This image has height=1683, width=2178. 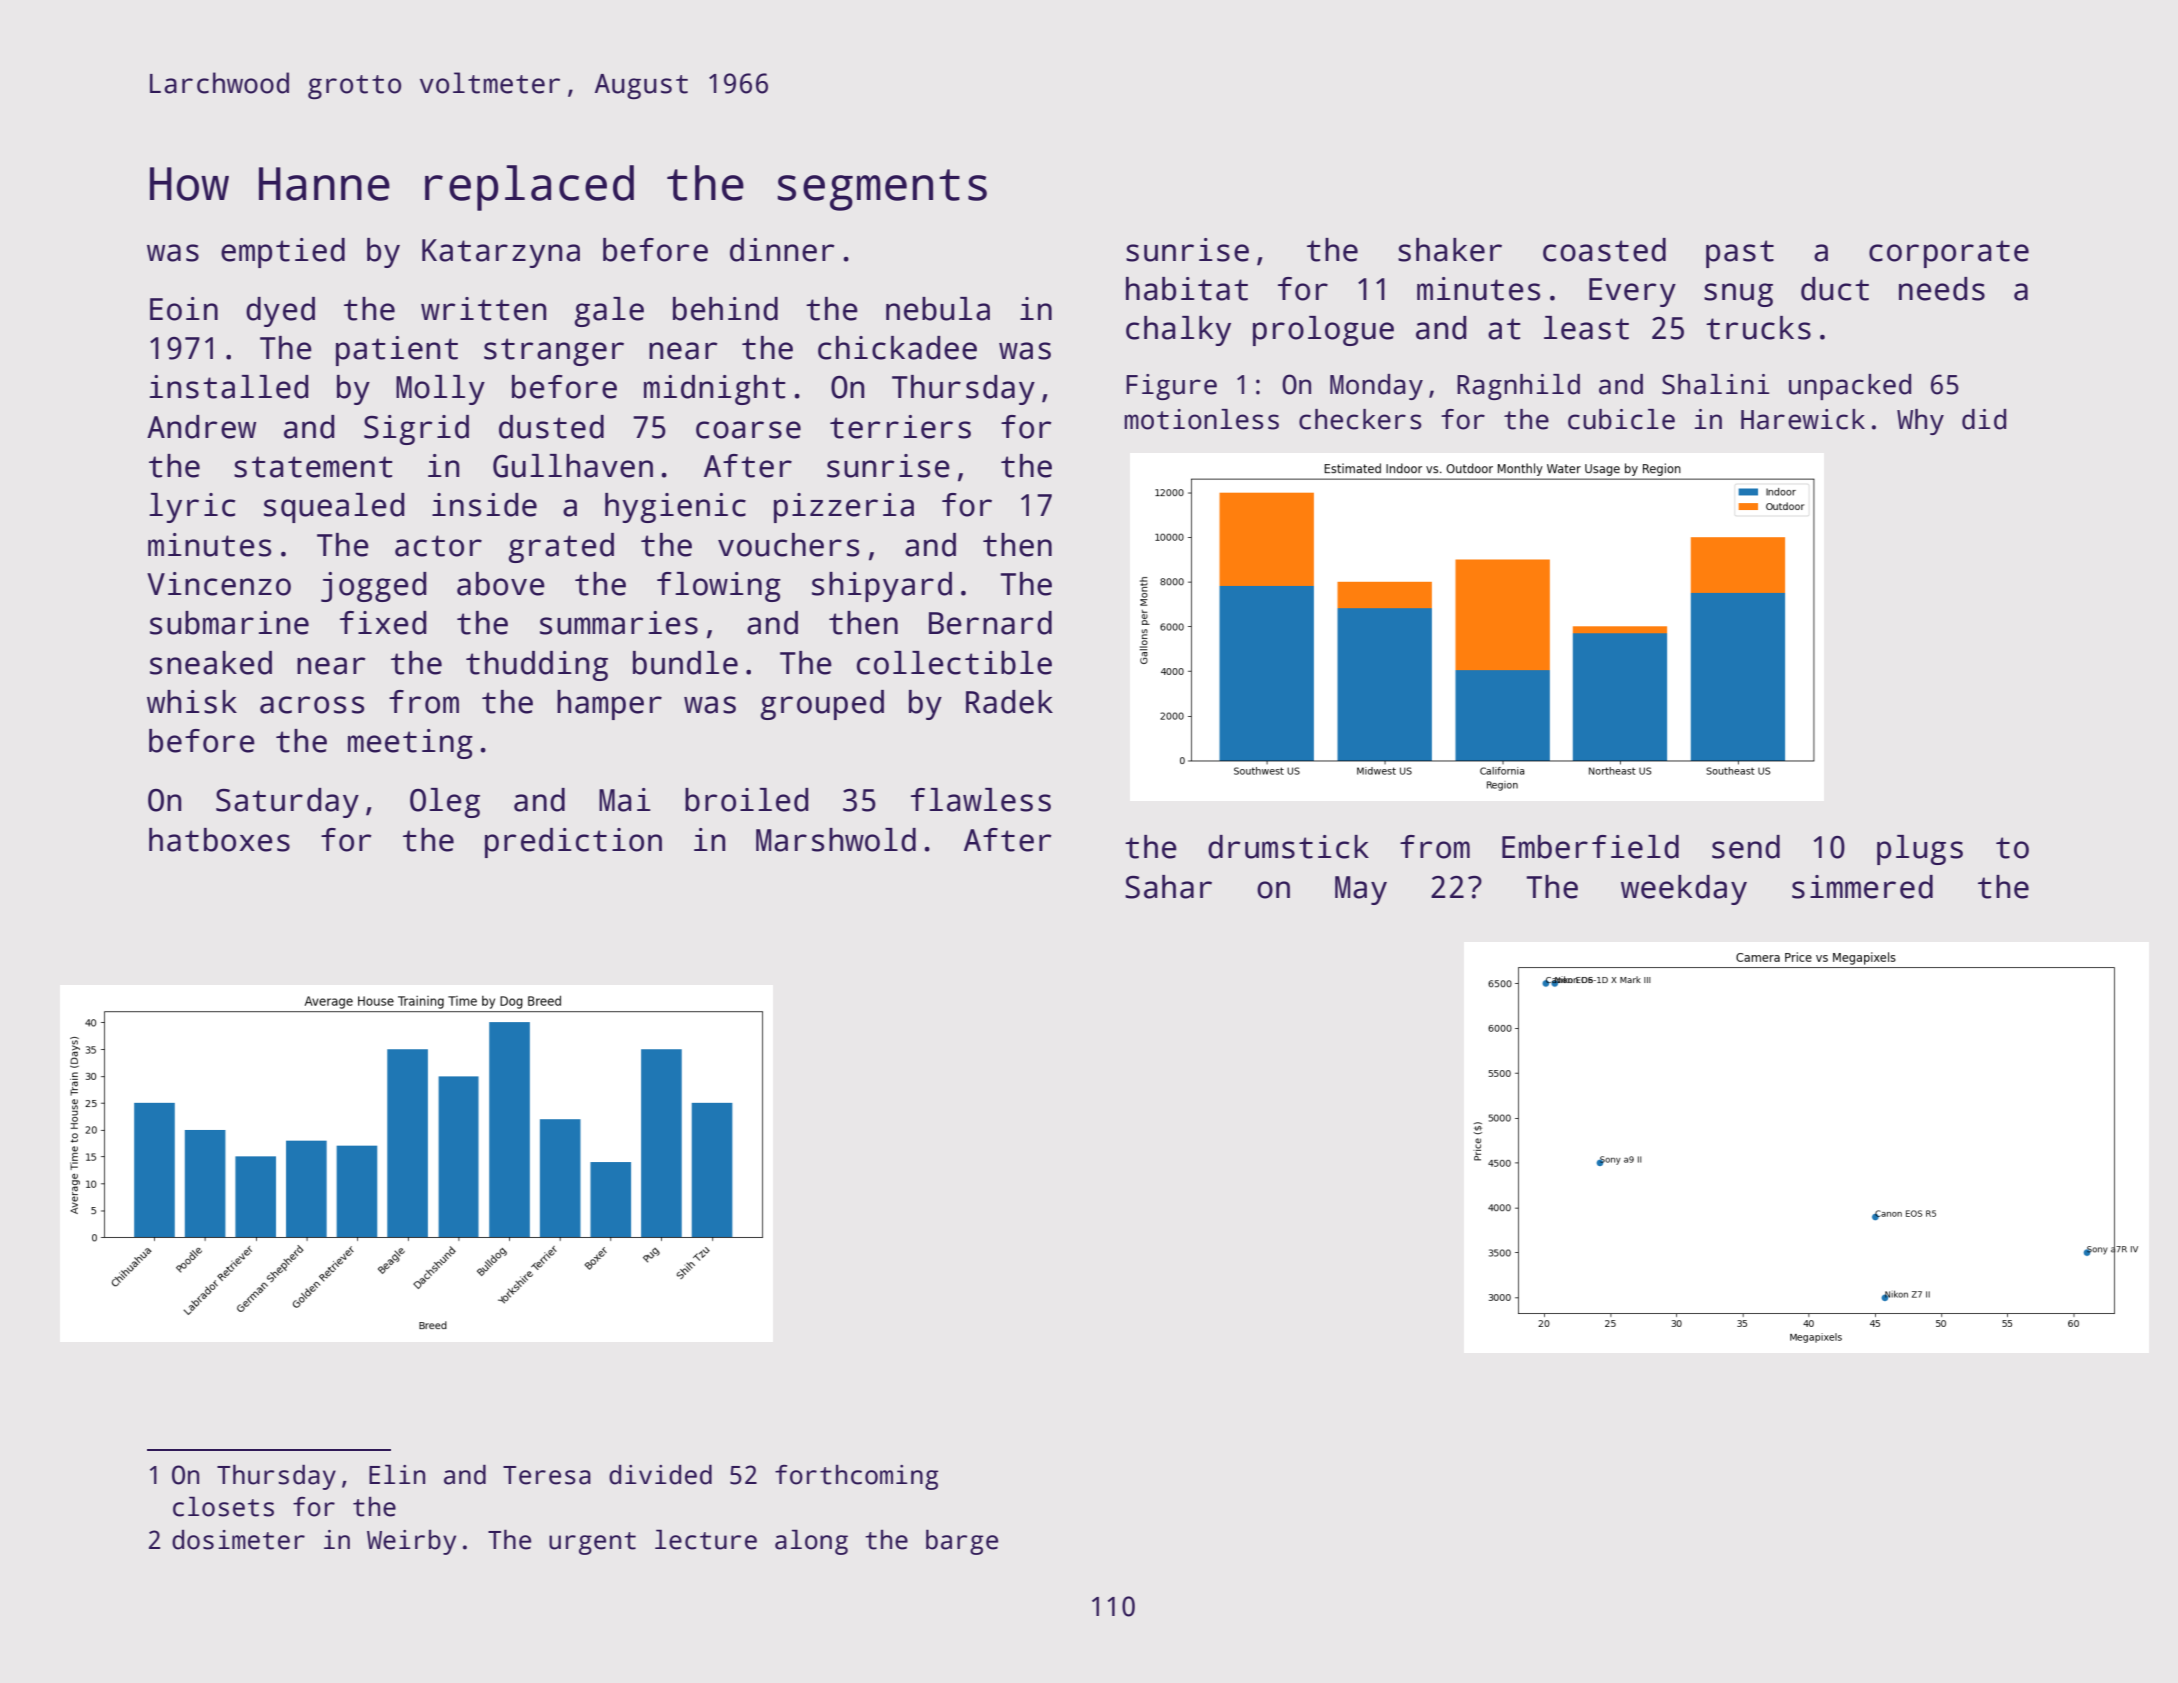 I want to click on Marshwold, so click(x=836, y=840).
